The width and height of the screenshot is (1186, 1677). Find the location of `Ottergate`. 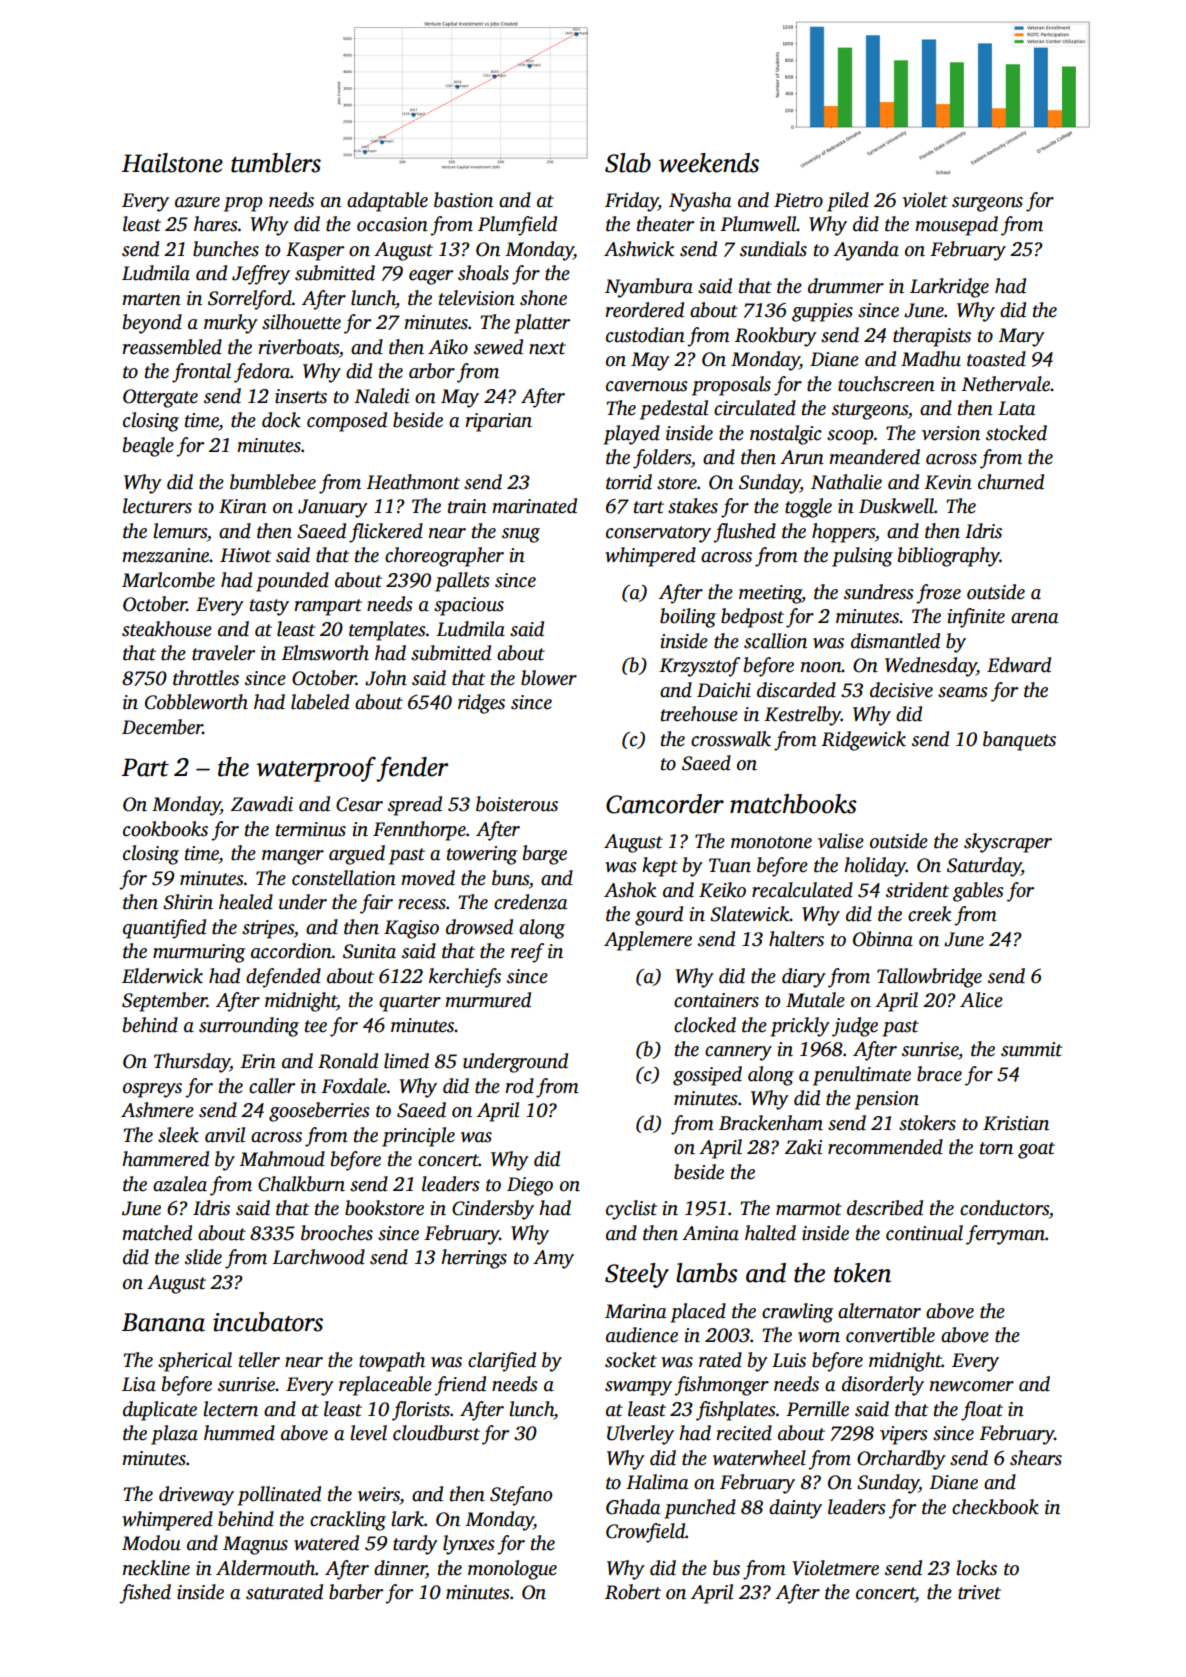

Ottergate is located at coordinates (160, 398).
